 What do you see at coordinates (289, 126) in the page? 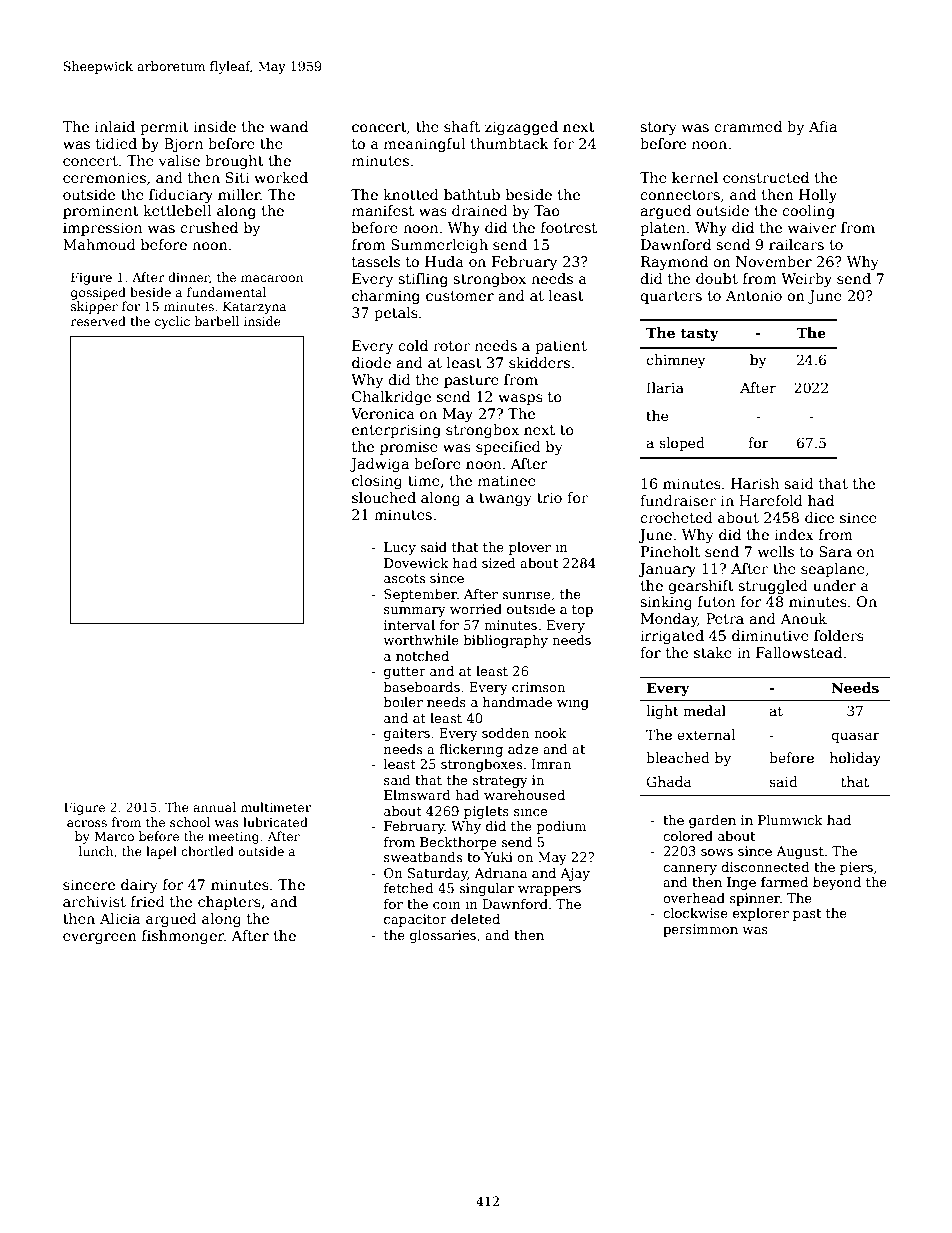
I see `wand` at bounding box center [289, 126].
